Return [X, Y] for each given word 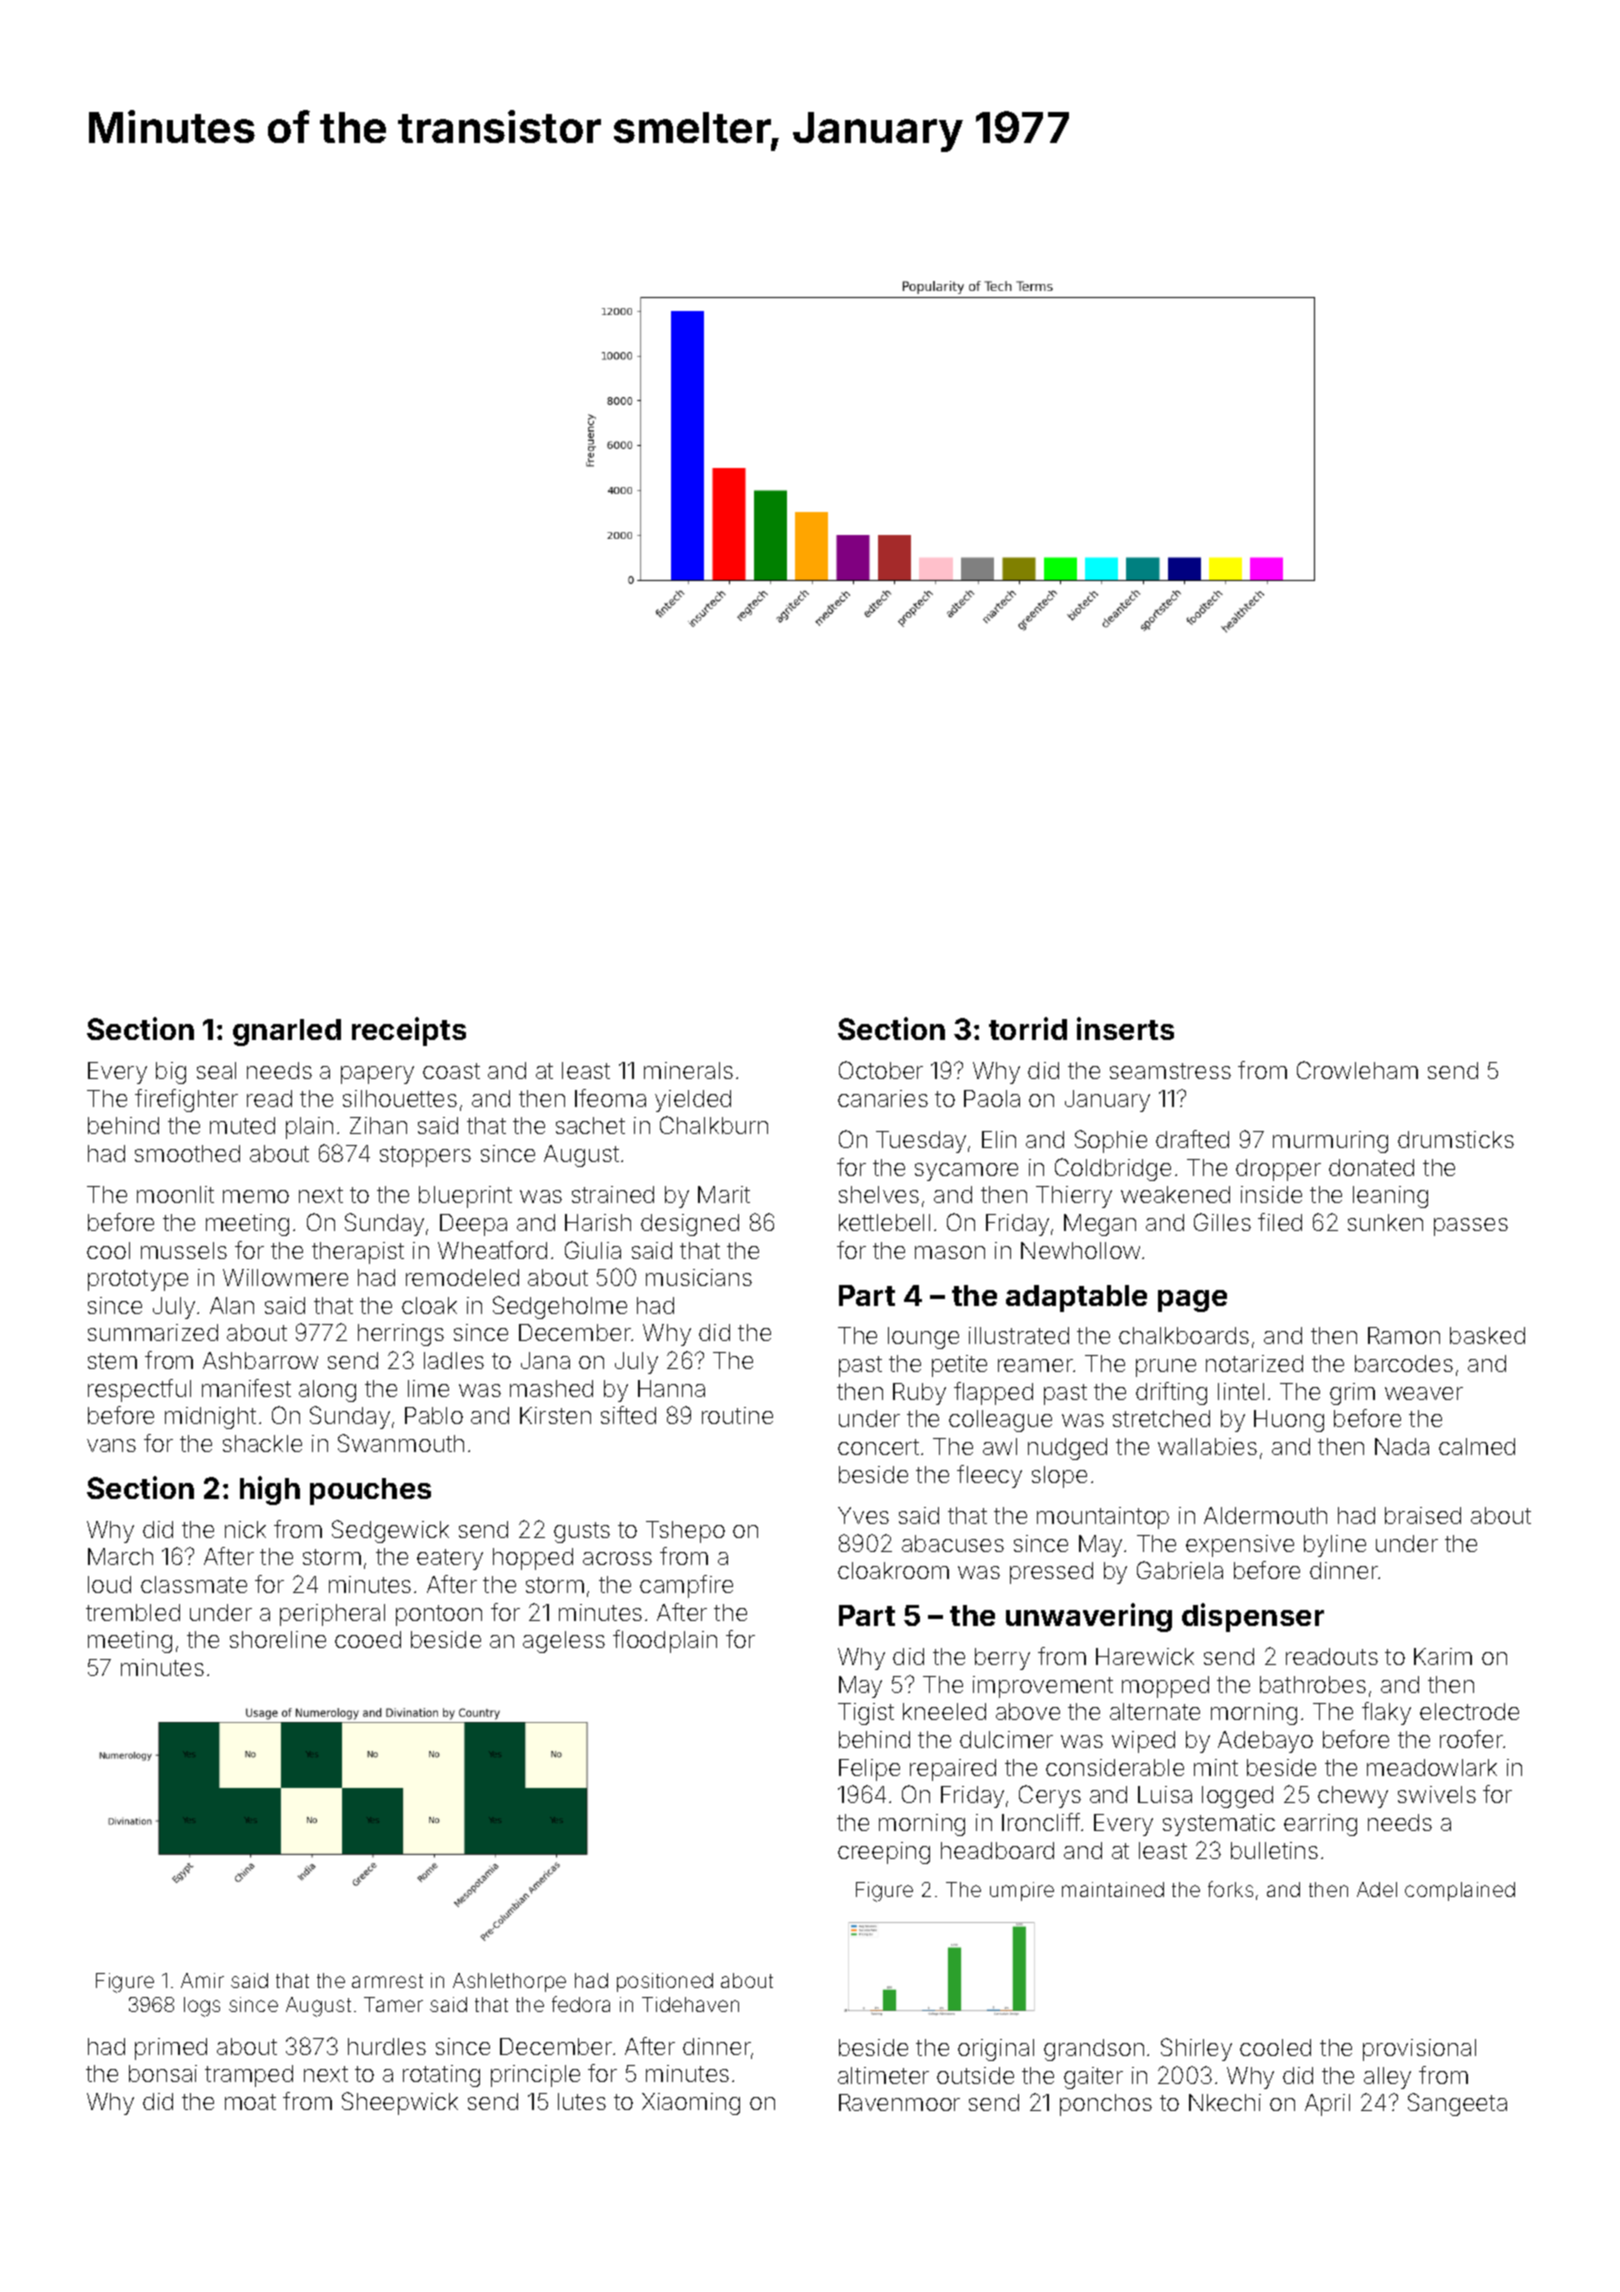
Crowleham [1357, 1070]
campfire [686, 1586]
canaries [883, 1098]
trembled [133, 1612]
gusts [582, 1532]
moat [250, 2102]
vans [111, 1445]
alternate [1155, 1711]
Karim [1443, 1656]
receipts [409, 1031]
